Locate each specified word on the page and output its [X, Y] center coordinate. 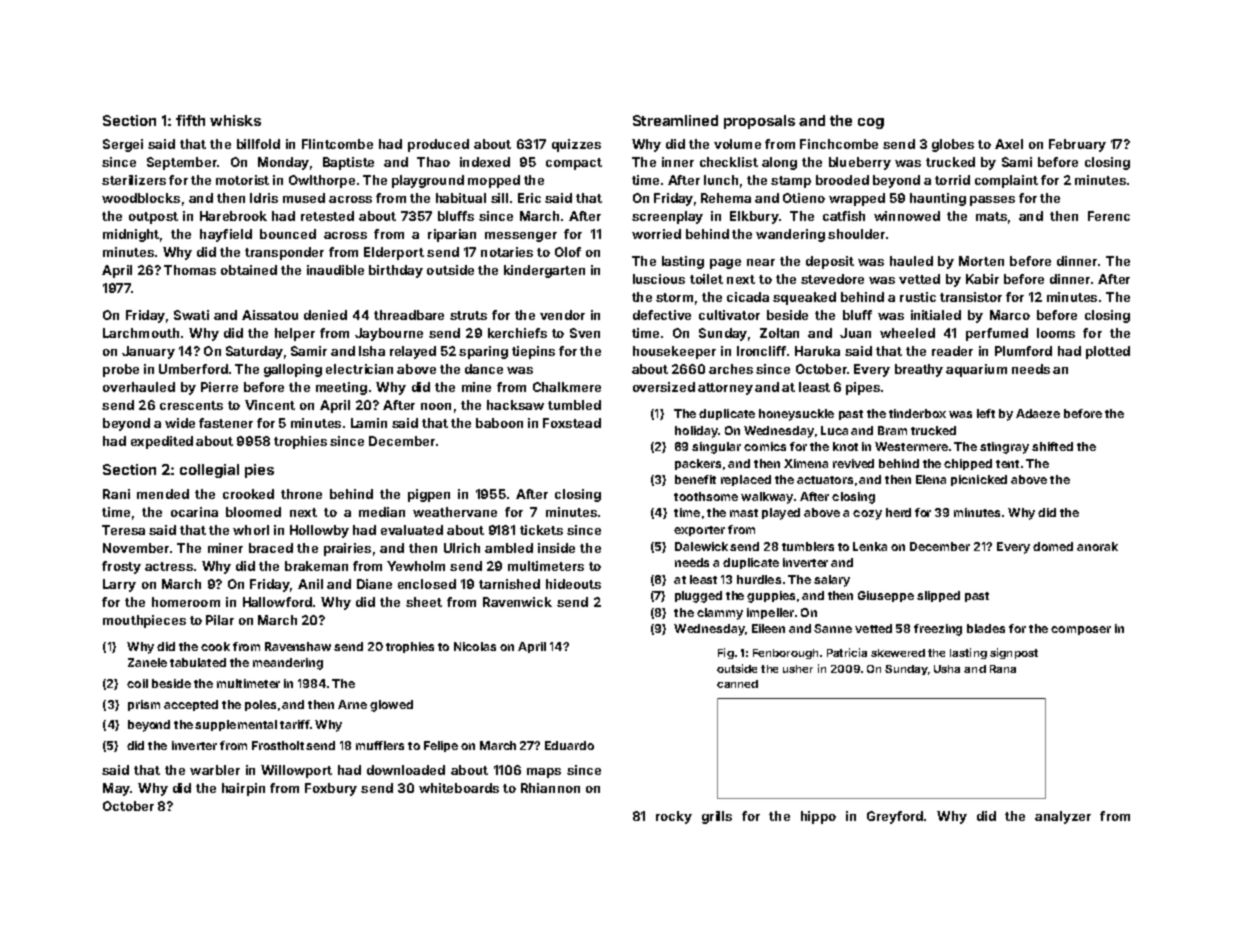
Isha [372, 351]
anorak [1097, 546]
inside [556, 548]
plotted [1108, 352]
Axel [1009, 144]
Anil [310, 584]
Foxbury [331, 789]
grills [717, 817]
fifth [190, 120]
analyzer [1063, 817]
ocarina [194, 512]
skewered [898, 653]
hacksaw [515, 405]
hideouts [573, 584]
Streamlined [675, 120]
